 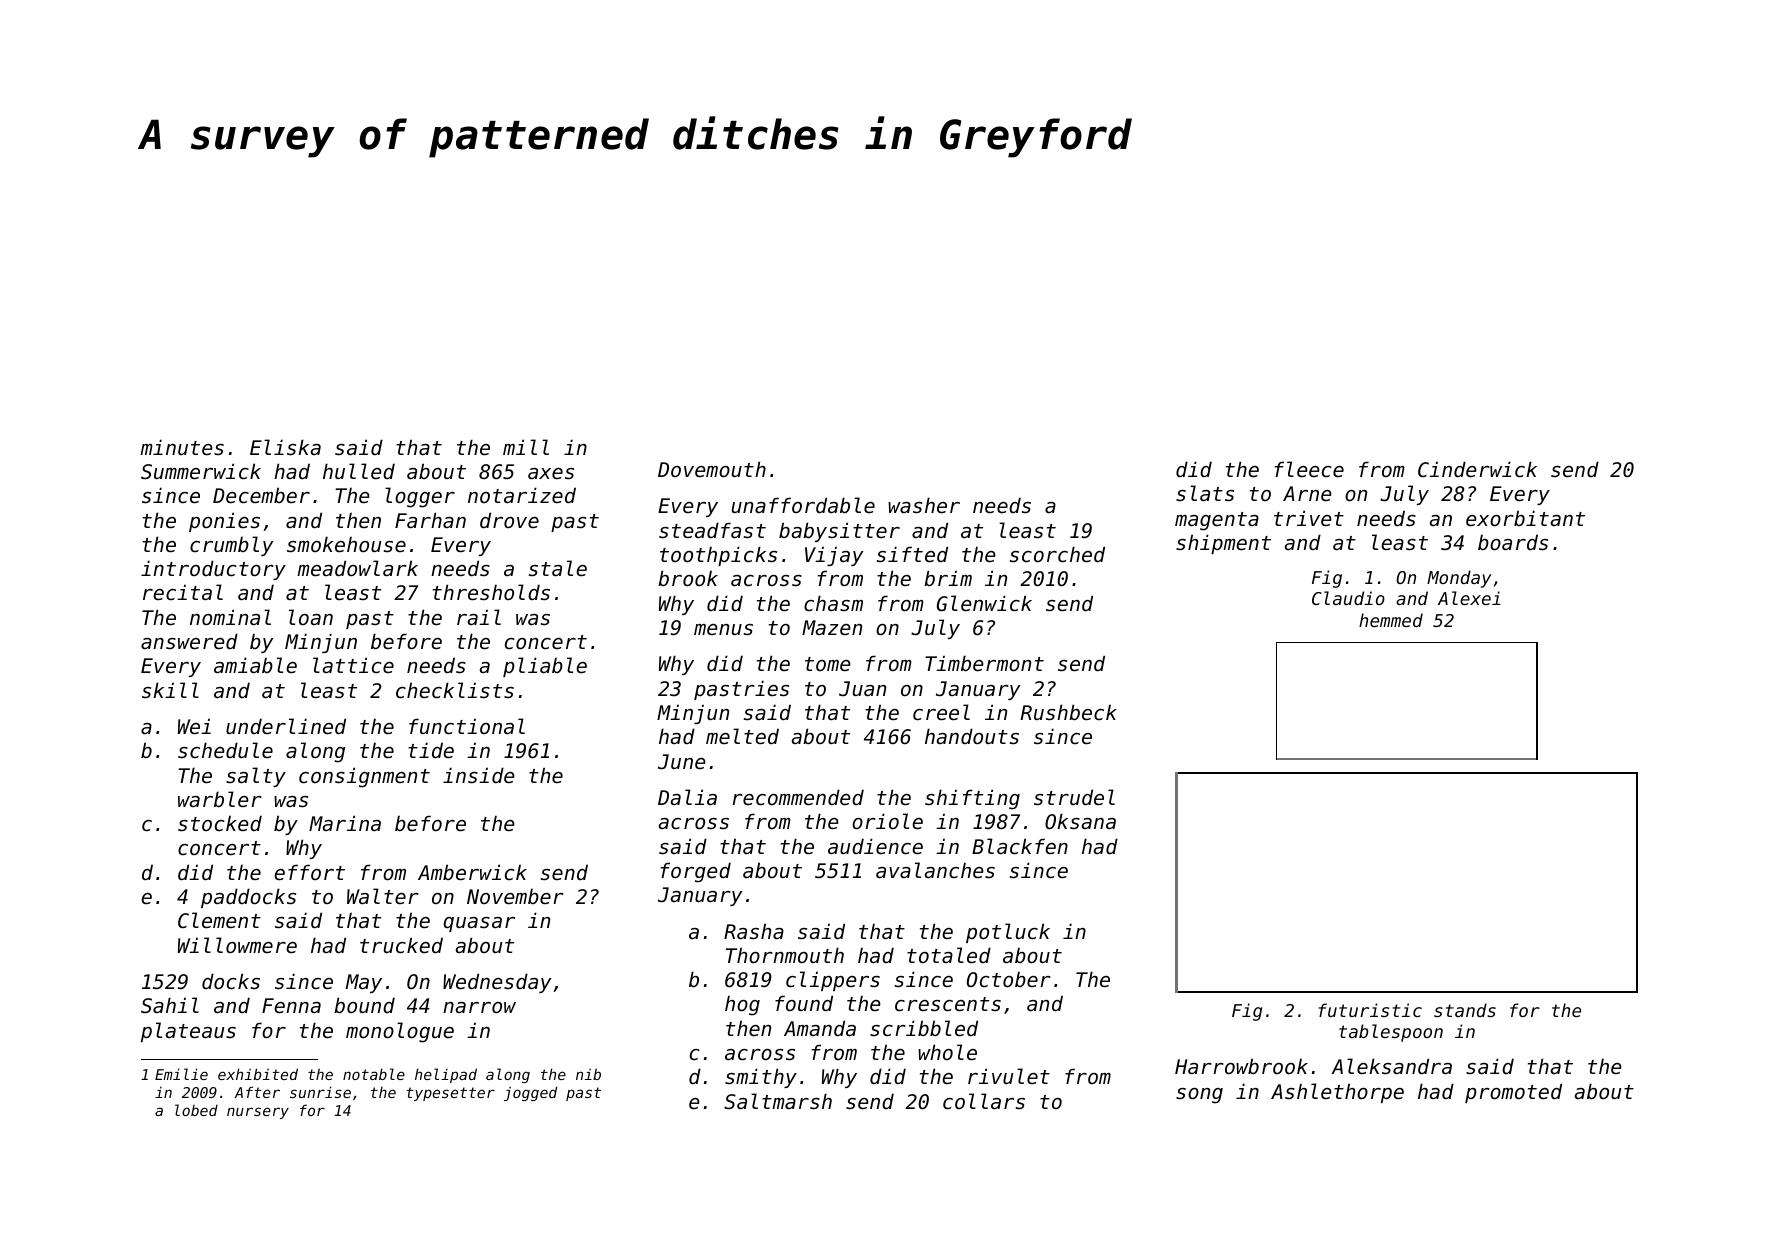 I want to click on Juan, so click(x=862, y=688).
